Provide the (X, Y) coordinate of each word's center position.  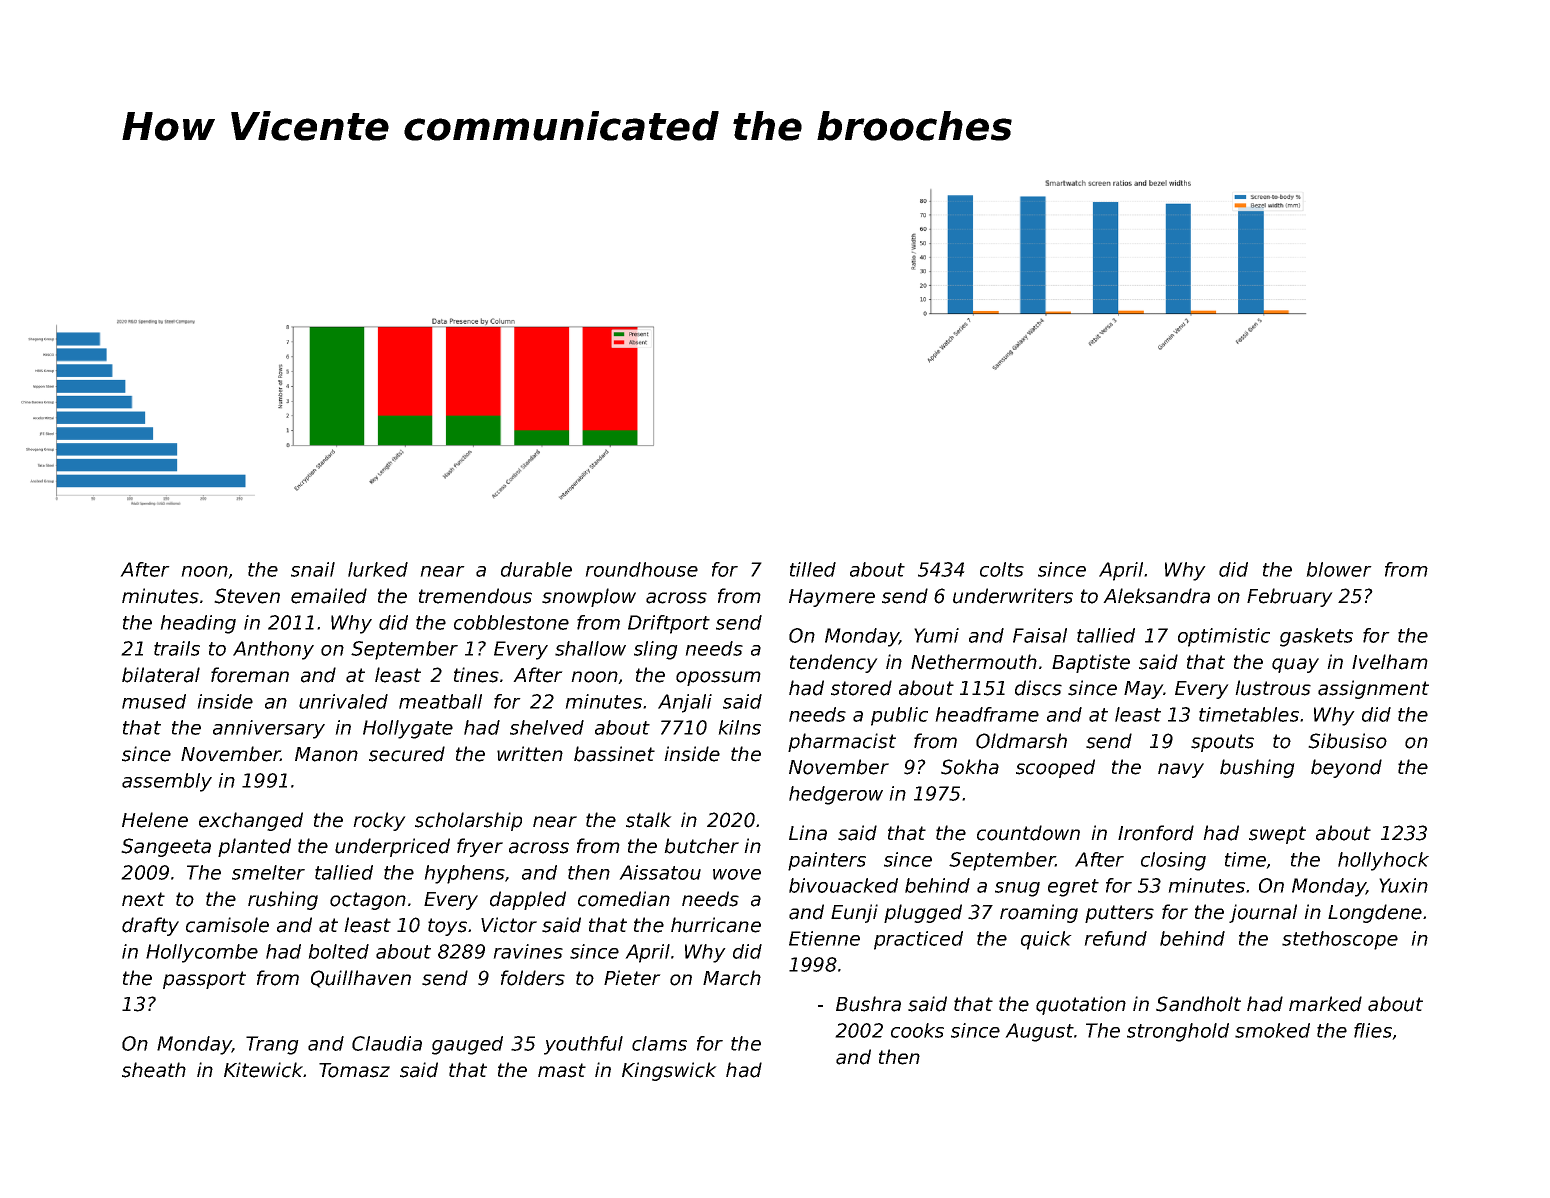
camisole (227, 925)
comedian (624, 899)
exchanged (251, 821)
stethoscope (1340, 940)
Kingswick (669, 1071)
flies (1373, 1030)
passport (204, 980)
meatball (440, 701)
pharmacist (842, 742)
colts (1002, 569)
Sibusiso (1347, 741)
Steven (247, 596)
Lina (808, 833)
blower (1339, 569)
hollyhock (1383, 861)
